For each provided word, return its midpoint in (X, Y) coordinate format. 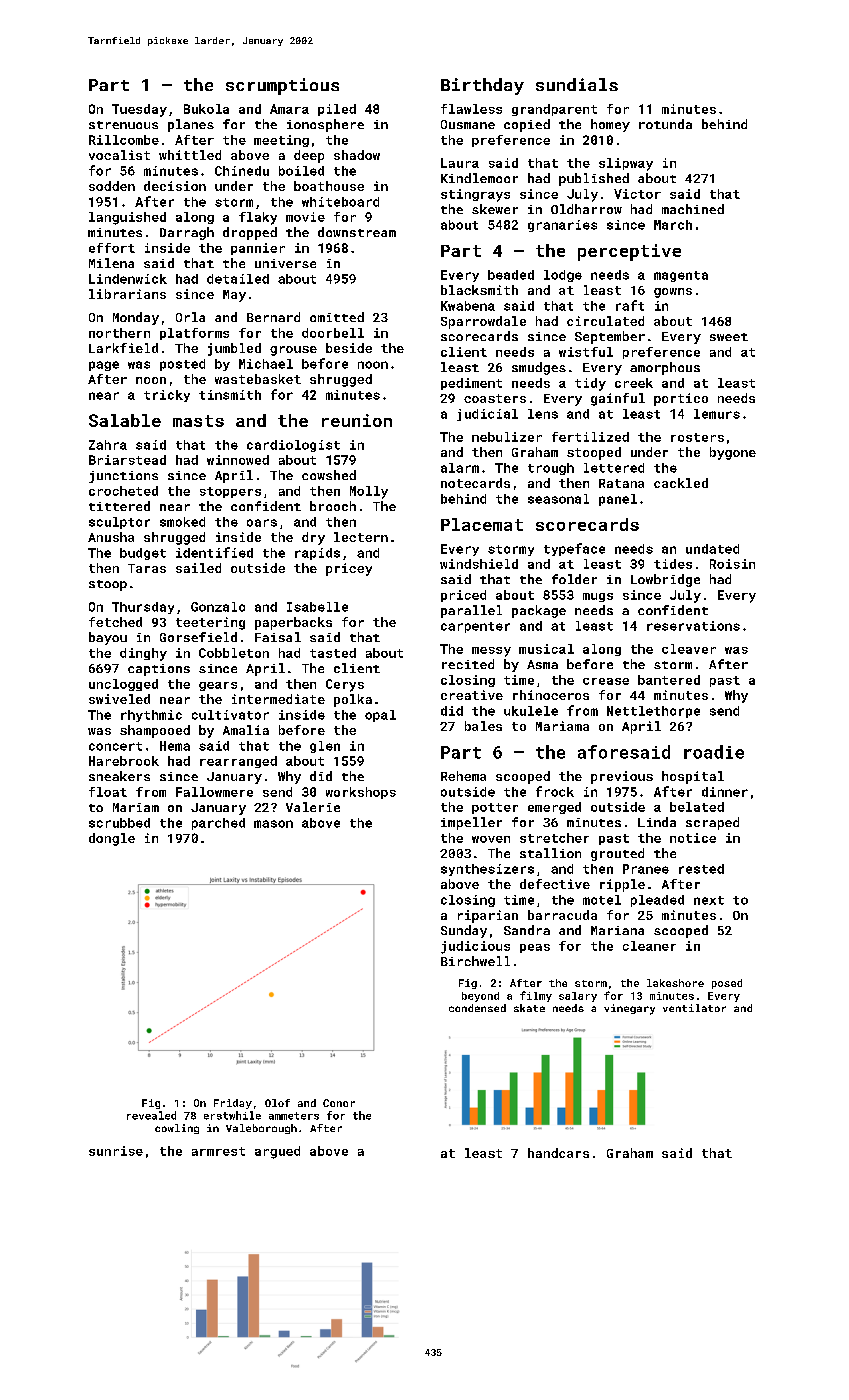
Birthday (482, 86)
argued (277, 1152)
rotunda (665, 124)
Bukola (206, 109)
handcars (558, 1153)
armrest (218, 1151)
